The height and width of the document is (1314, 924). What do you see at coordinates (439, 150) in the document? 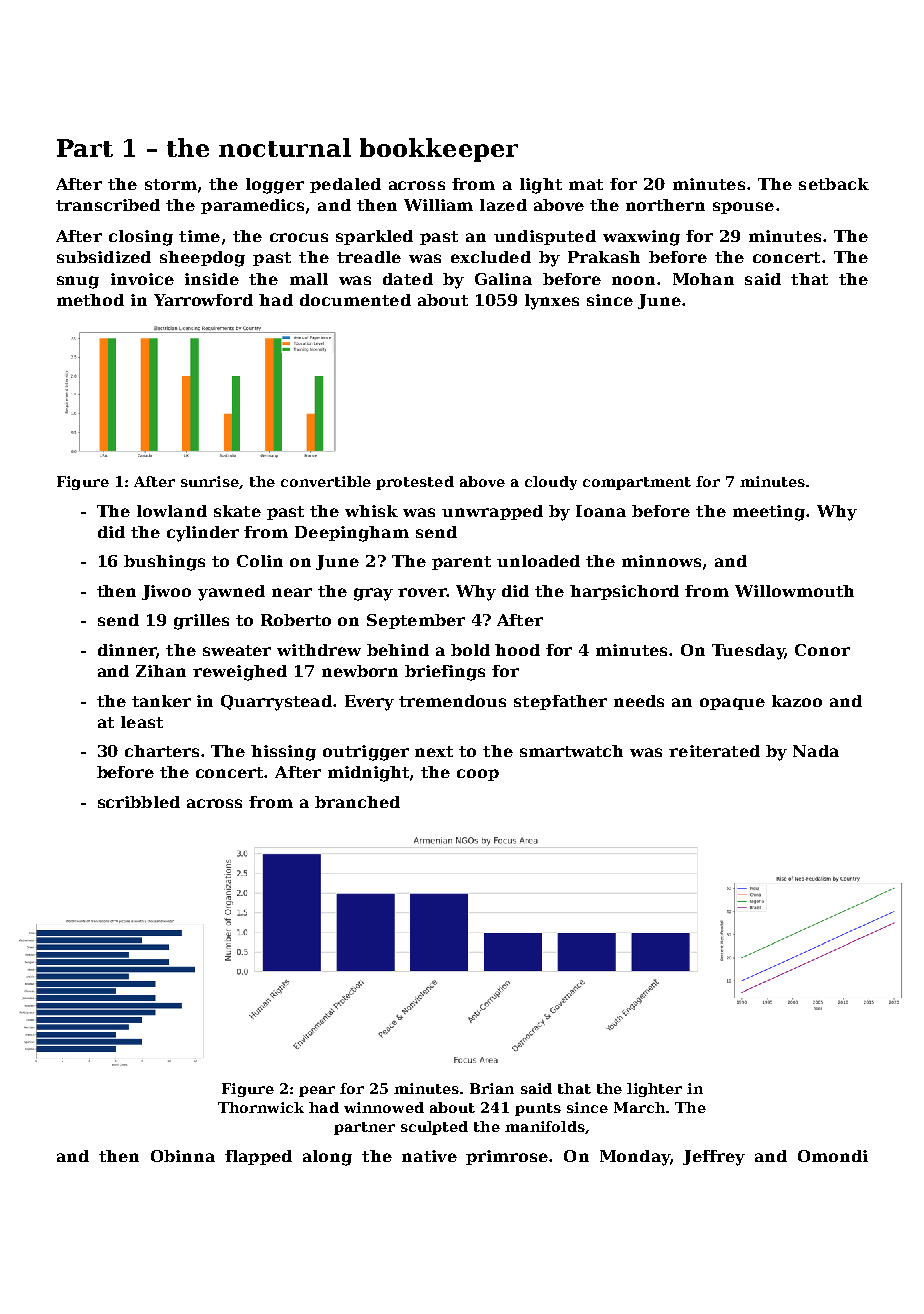
I see `bookkeeper` at bounding box center [439, 150].
